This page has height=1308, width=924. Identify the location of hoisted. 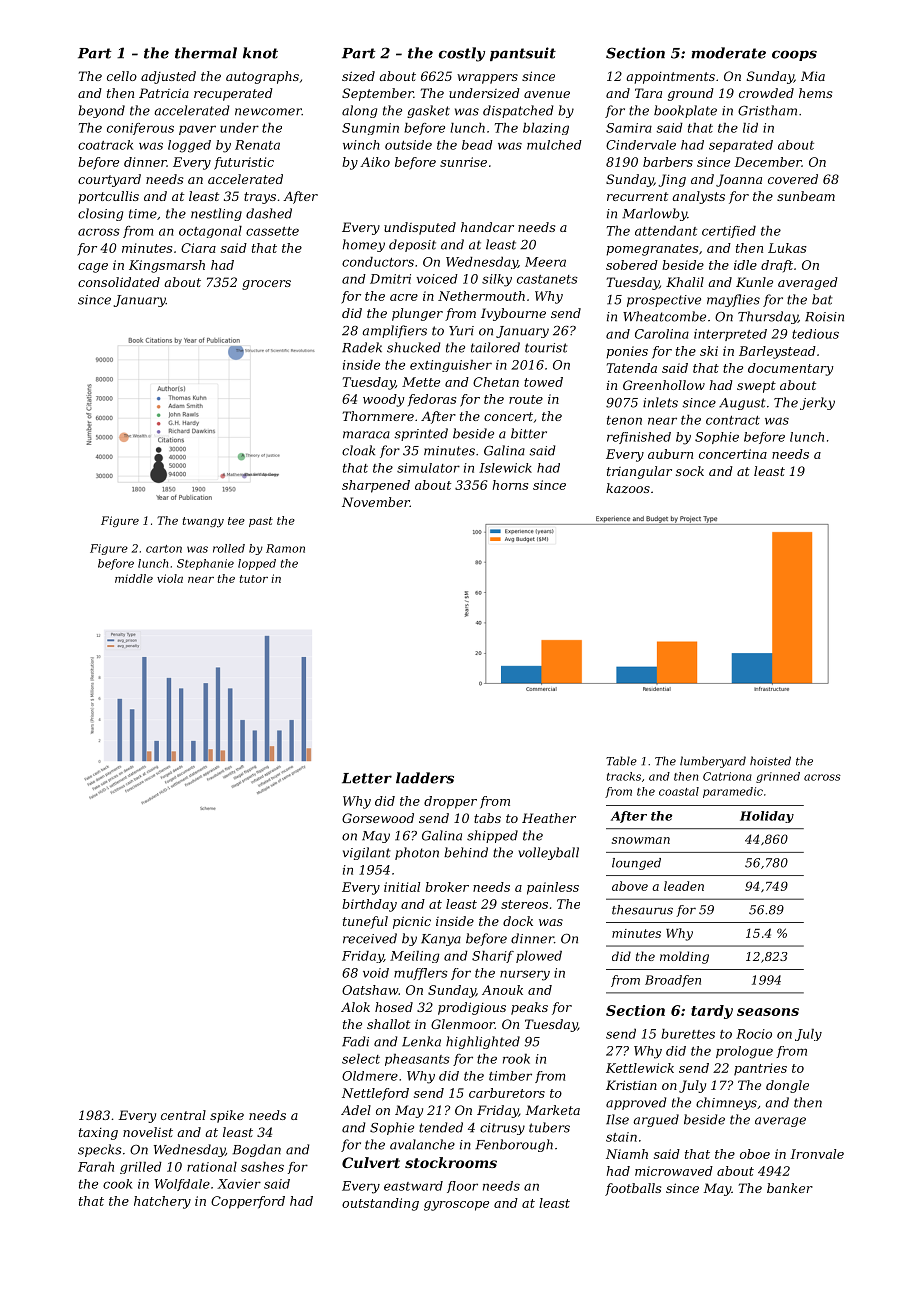
(770, 761).
